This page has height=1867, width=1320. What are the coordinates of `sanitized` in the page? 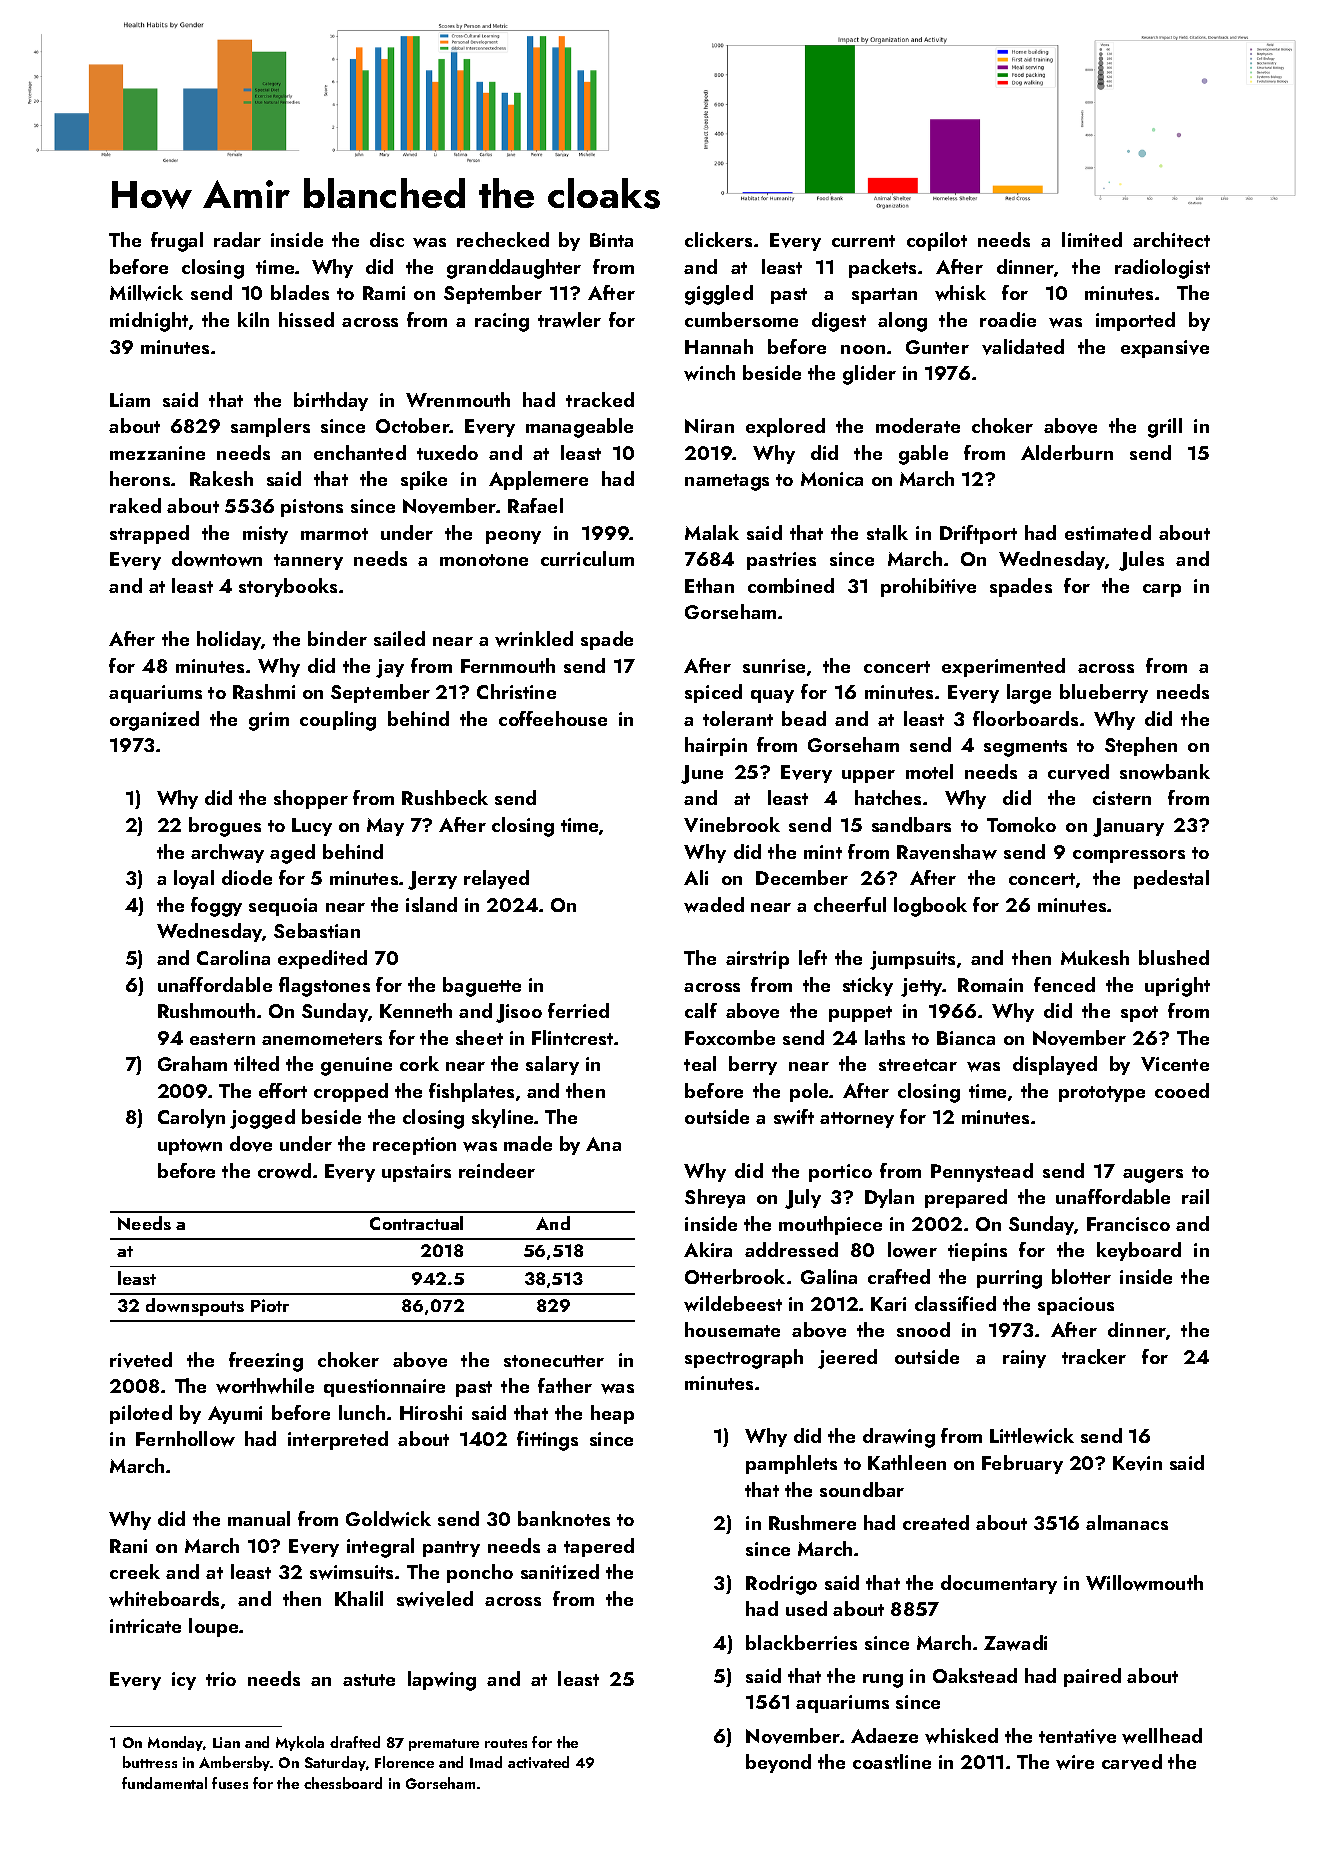 It's located at (560, 1571).
